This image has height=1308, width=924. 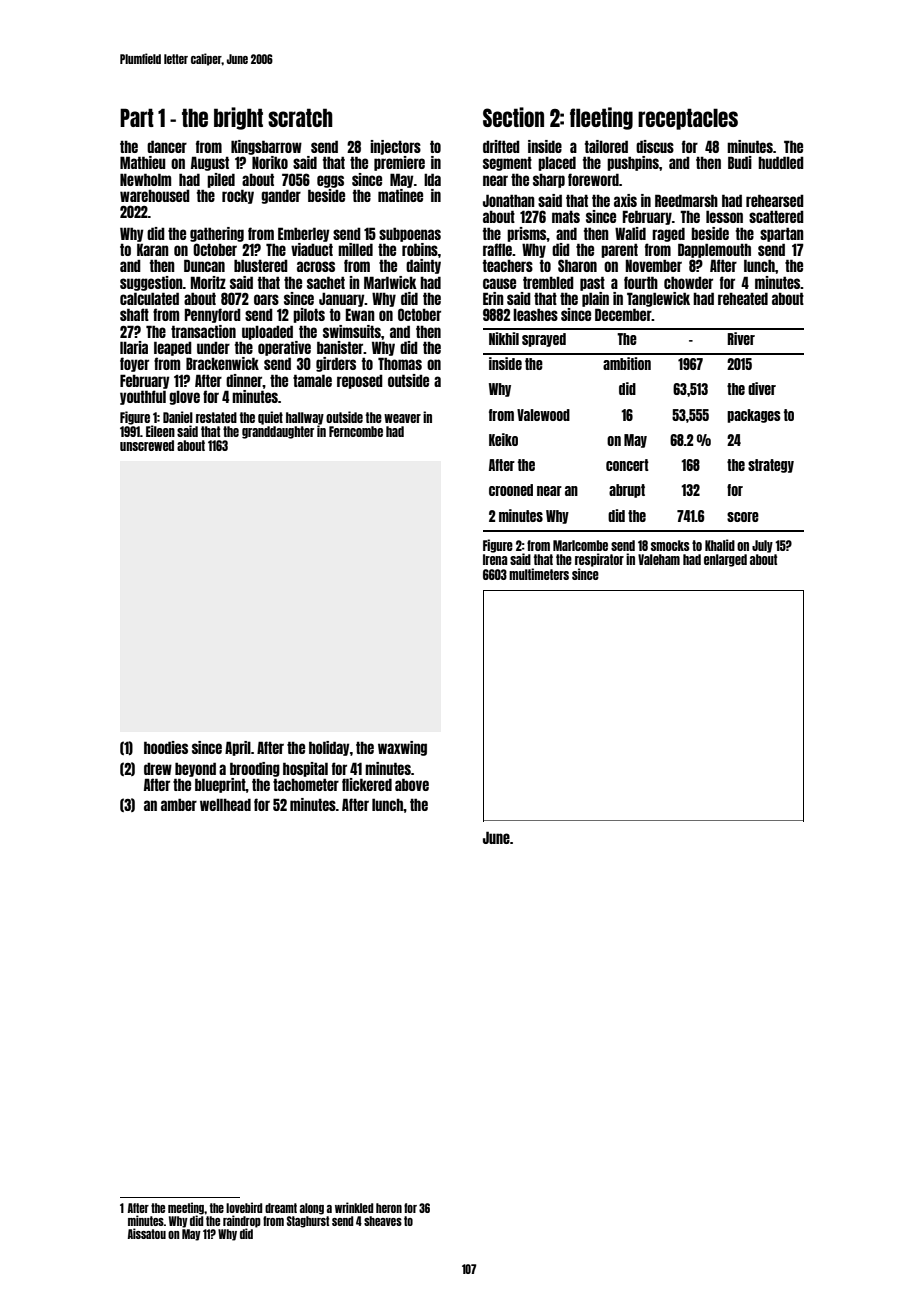 I want to click on unscrewed, so click(x=147, y=445).
